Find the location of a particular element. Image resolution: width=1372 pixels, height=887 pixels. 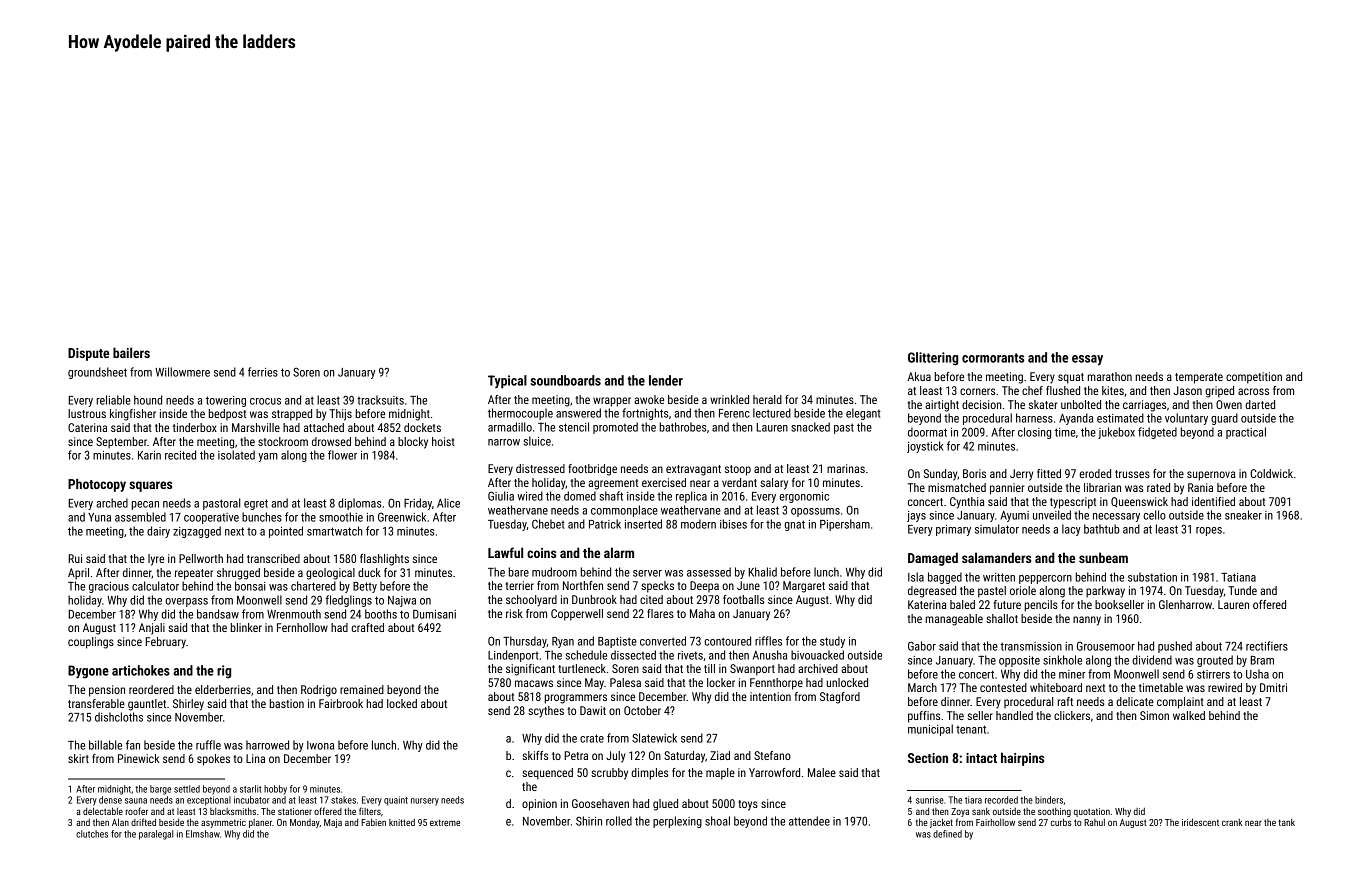

Fernhollow is located at coordinates (302, 627).
